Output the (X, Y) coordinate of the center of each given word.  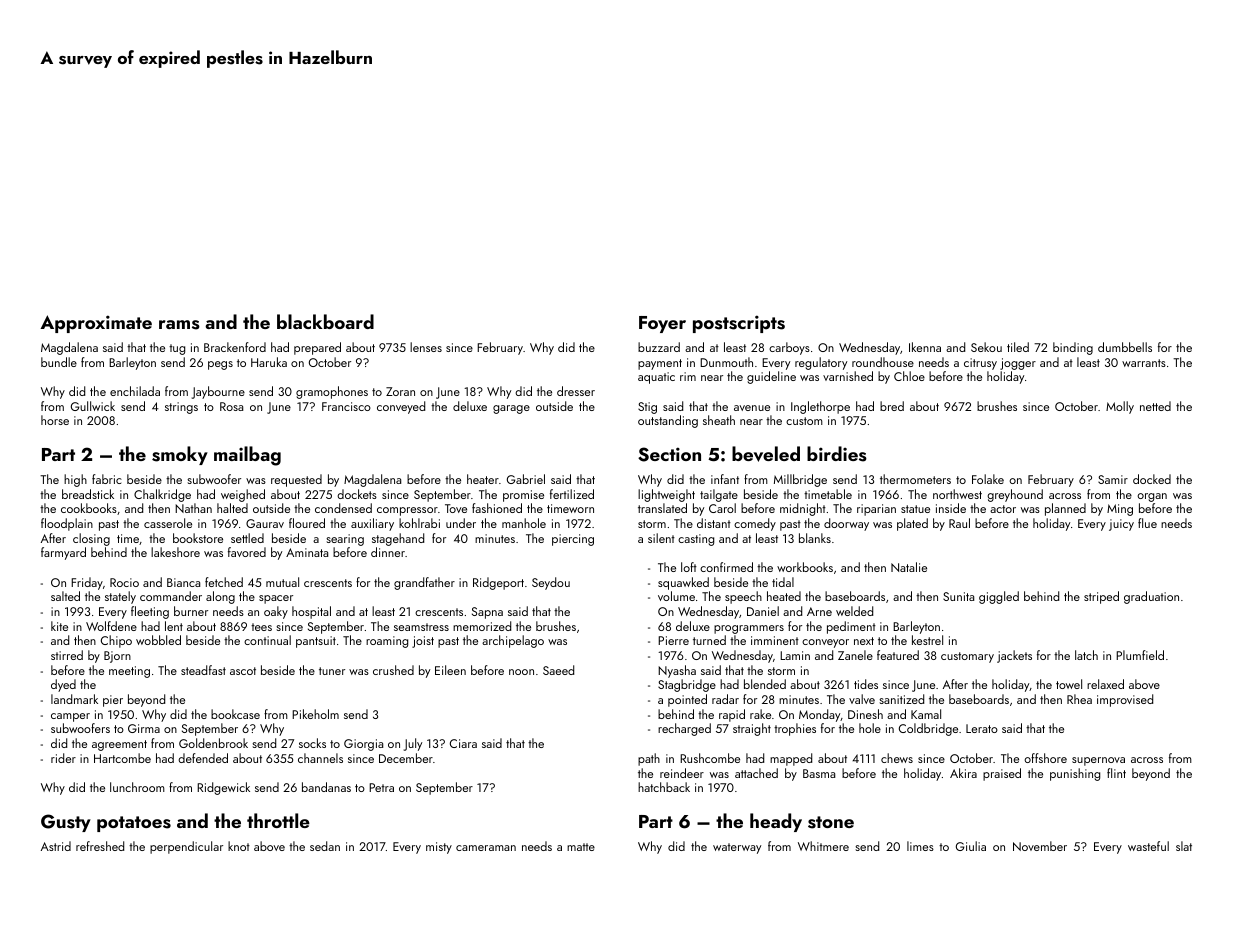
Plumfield (1140, 655)
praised (1002, 774)
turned (709, 640)
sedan (325, 846)
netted (1155, 406)
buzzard (659, 347)
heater (483, 479)
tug (177, 349)
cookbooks (89, 508)
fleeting (150, 612)
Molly (1120, 407)
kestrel (927, 640)
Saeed (558, 670)
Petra (381, 787)
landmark (74, 699)
